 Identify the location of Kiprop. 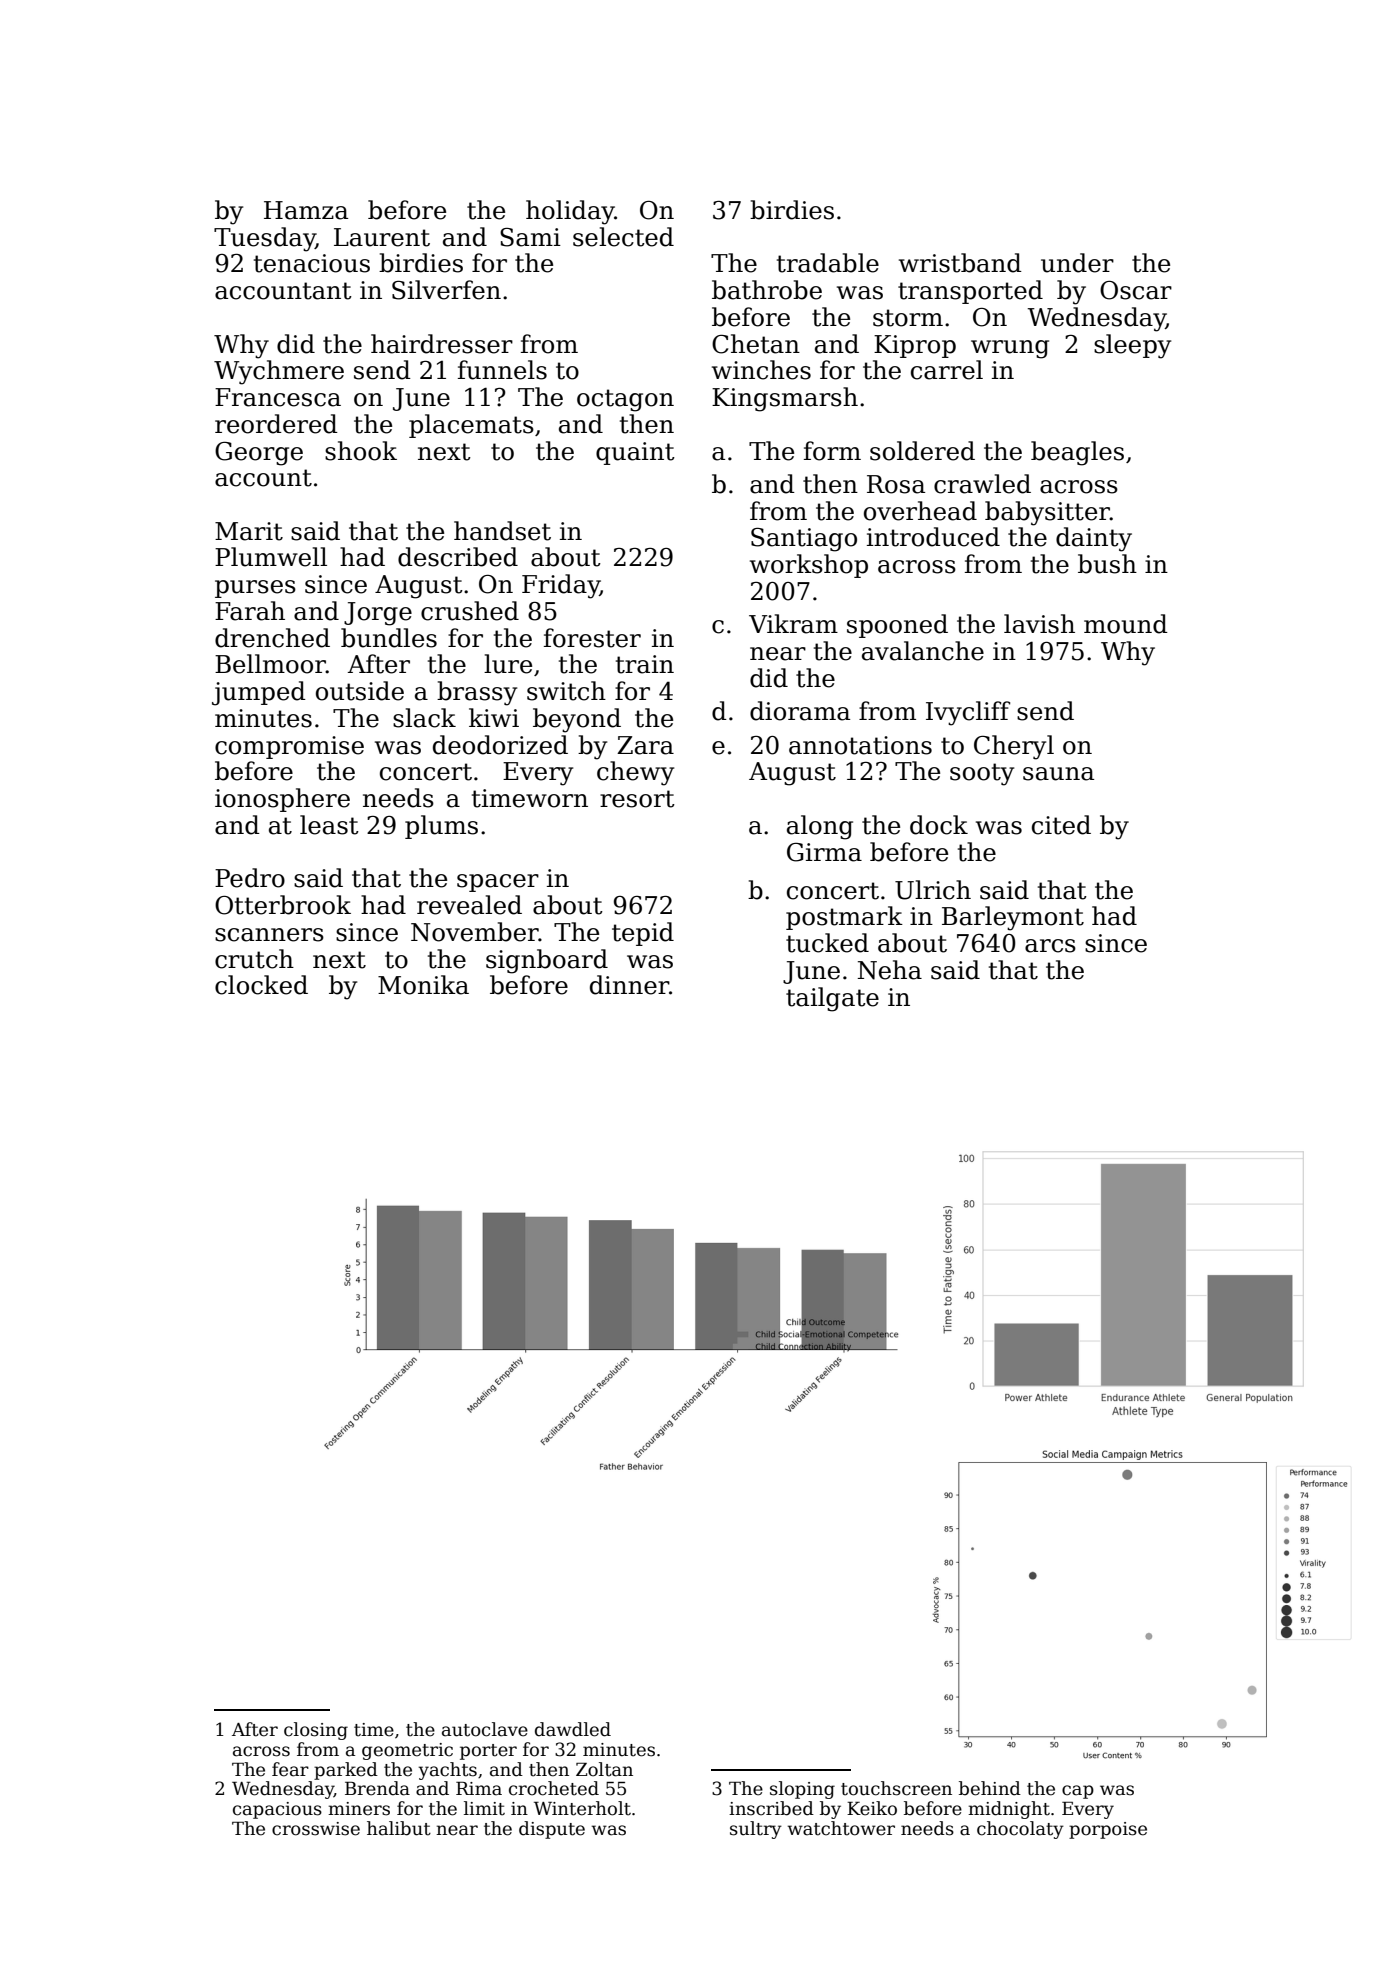
(915, 346).
